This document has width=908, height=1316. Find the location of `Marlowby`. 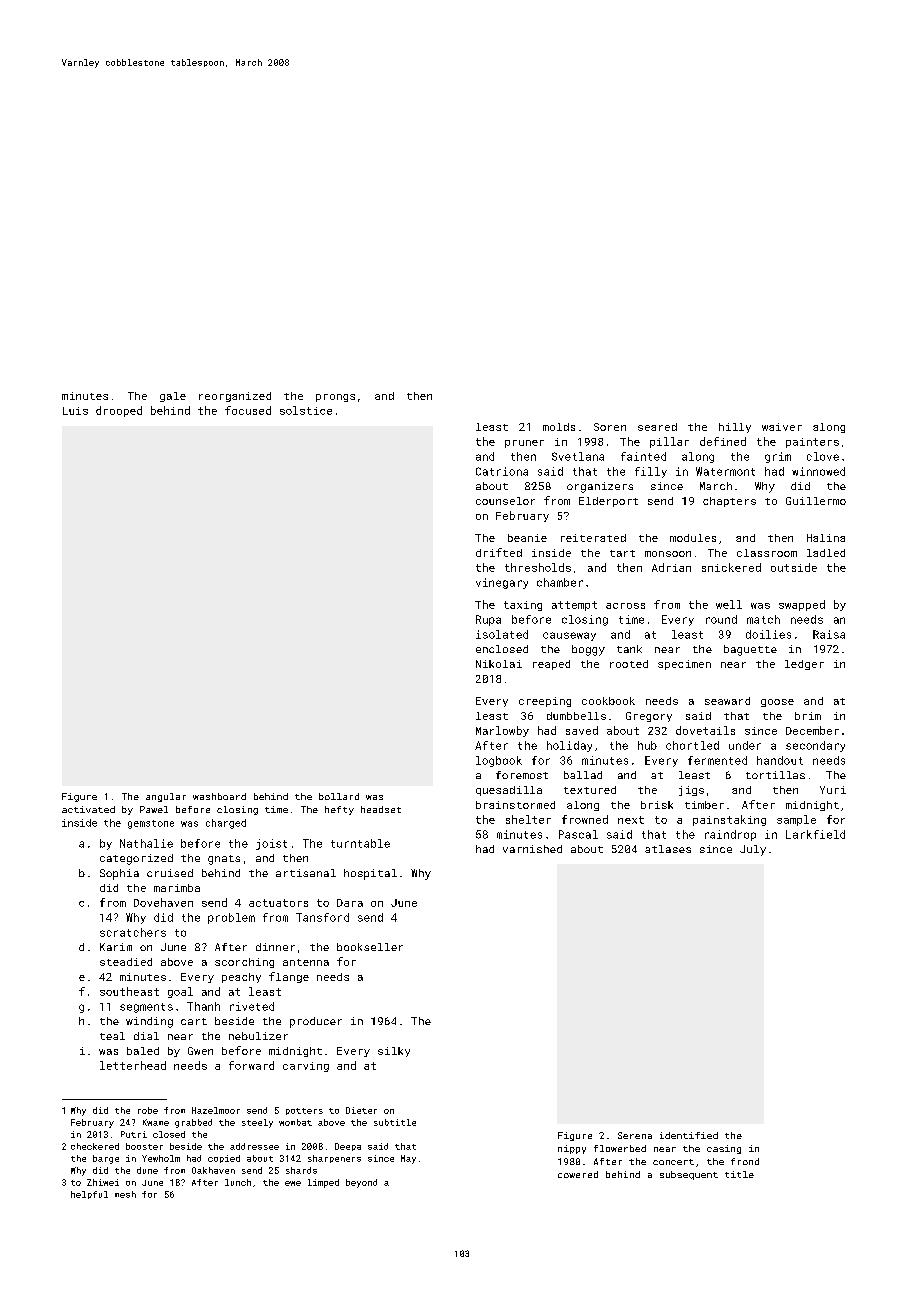

Marlowby is located at coordinates (502, 731).
